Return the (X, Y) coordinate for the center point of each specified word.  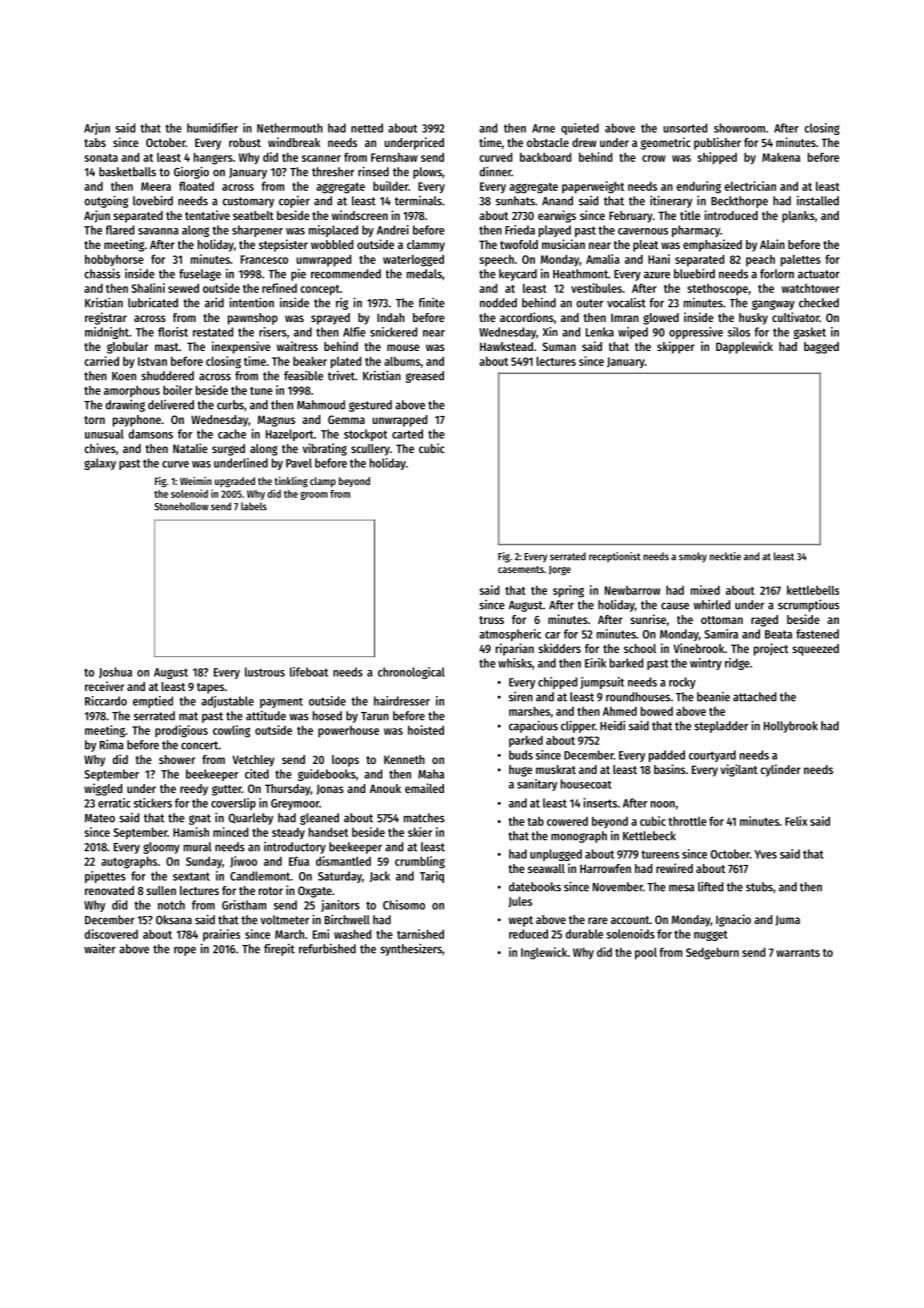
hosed (327, 716)
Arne (543, 128)
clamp (323, 482)
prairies (221, 935)
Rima (112, 744)
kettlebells (813, 590)
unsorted (685, 128)
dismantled (343, 861)
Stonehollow (181, 506)
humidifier (212, 128)
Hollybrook (791, 727)
